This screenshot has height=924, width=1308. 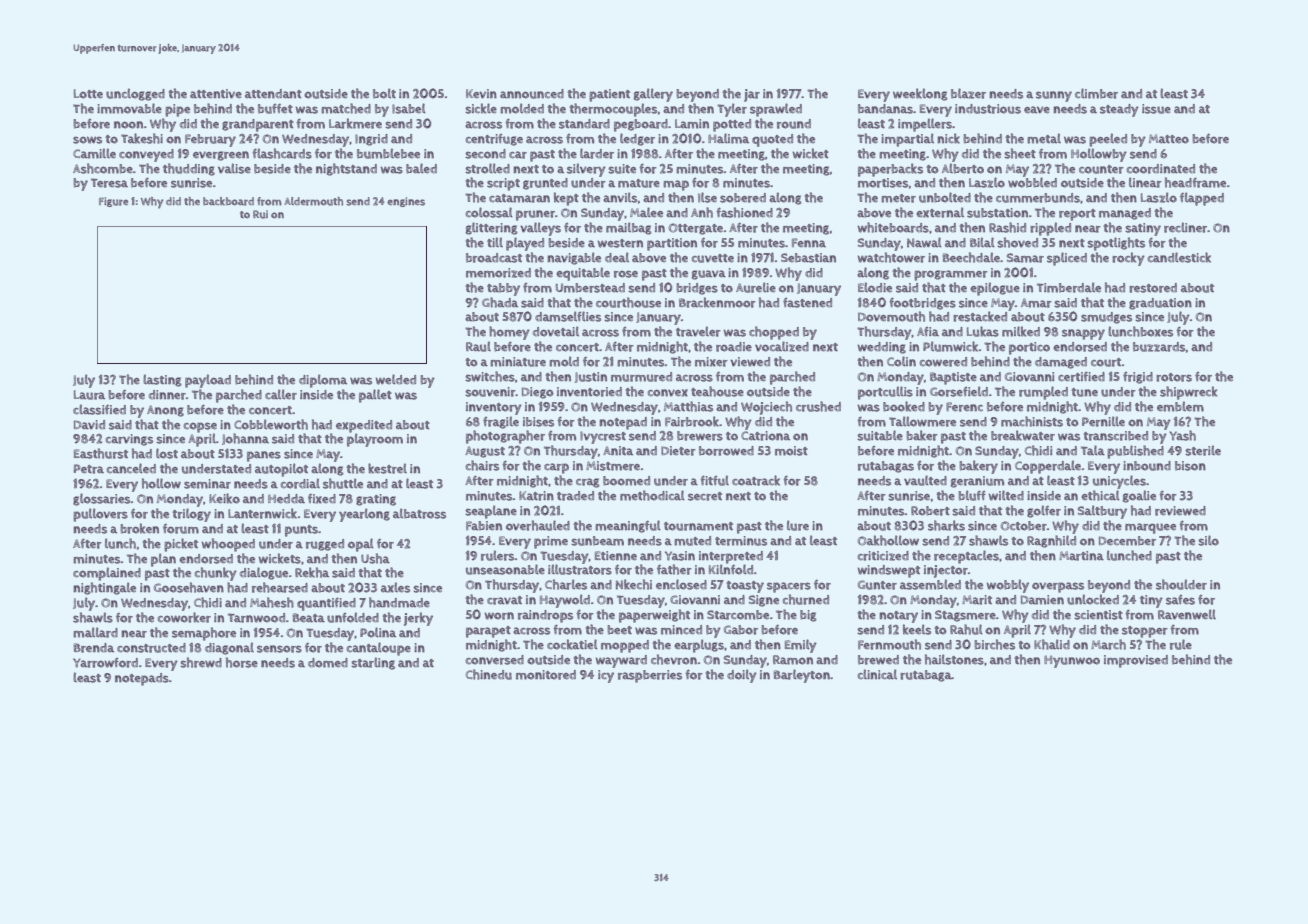 What do you see at coordinates (546, 675) in the screenshot?
I see `monitored` at bounding box center [546, 675].
